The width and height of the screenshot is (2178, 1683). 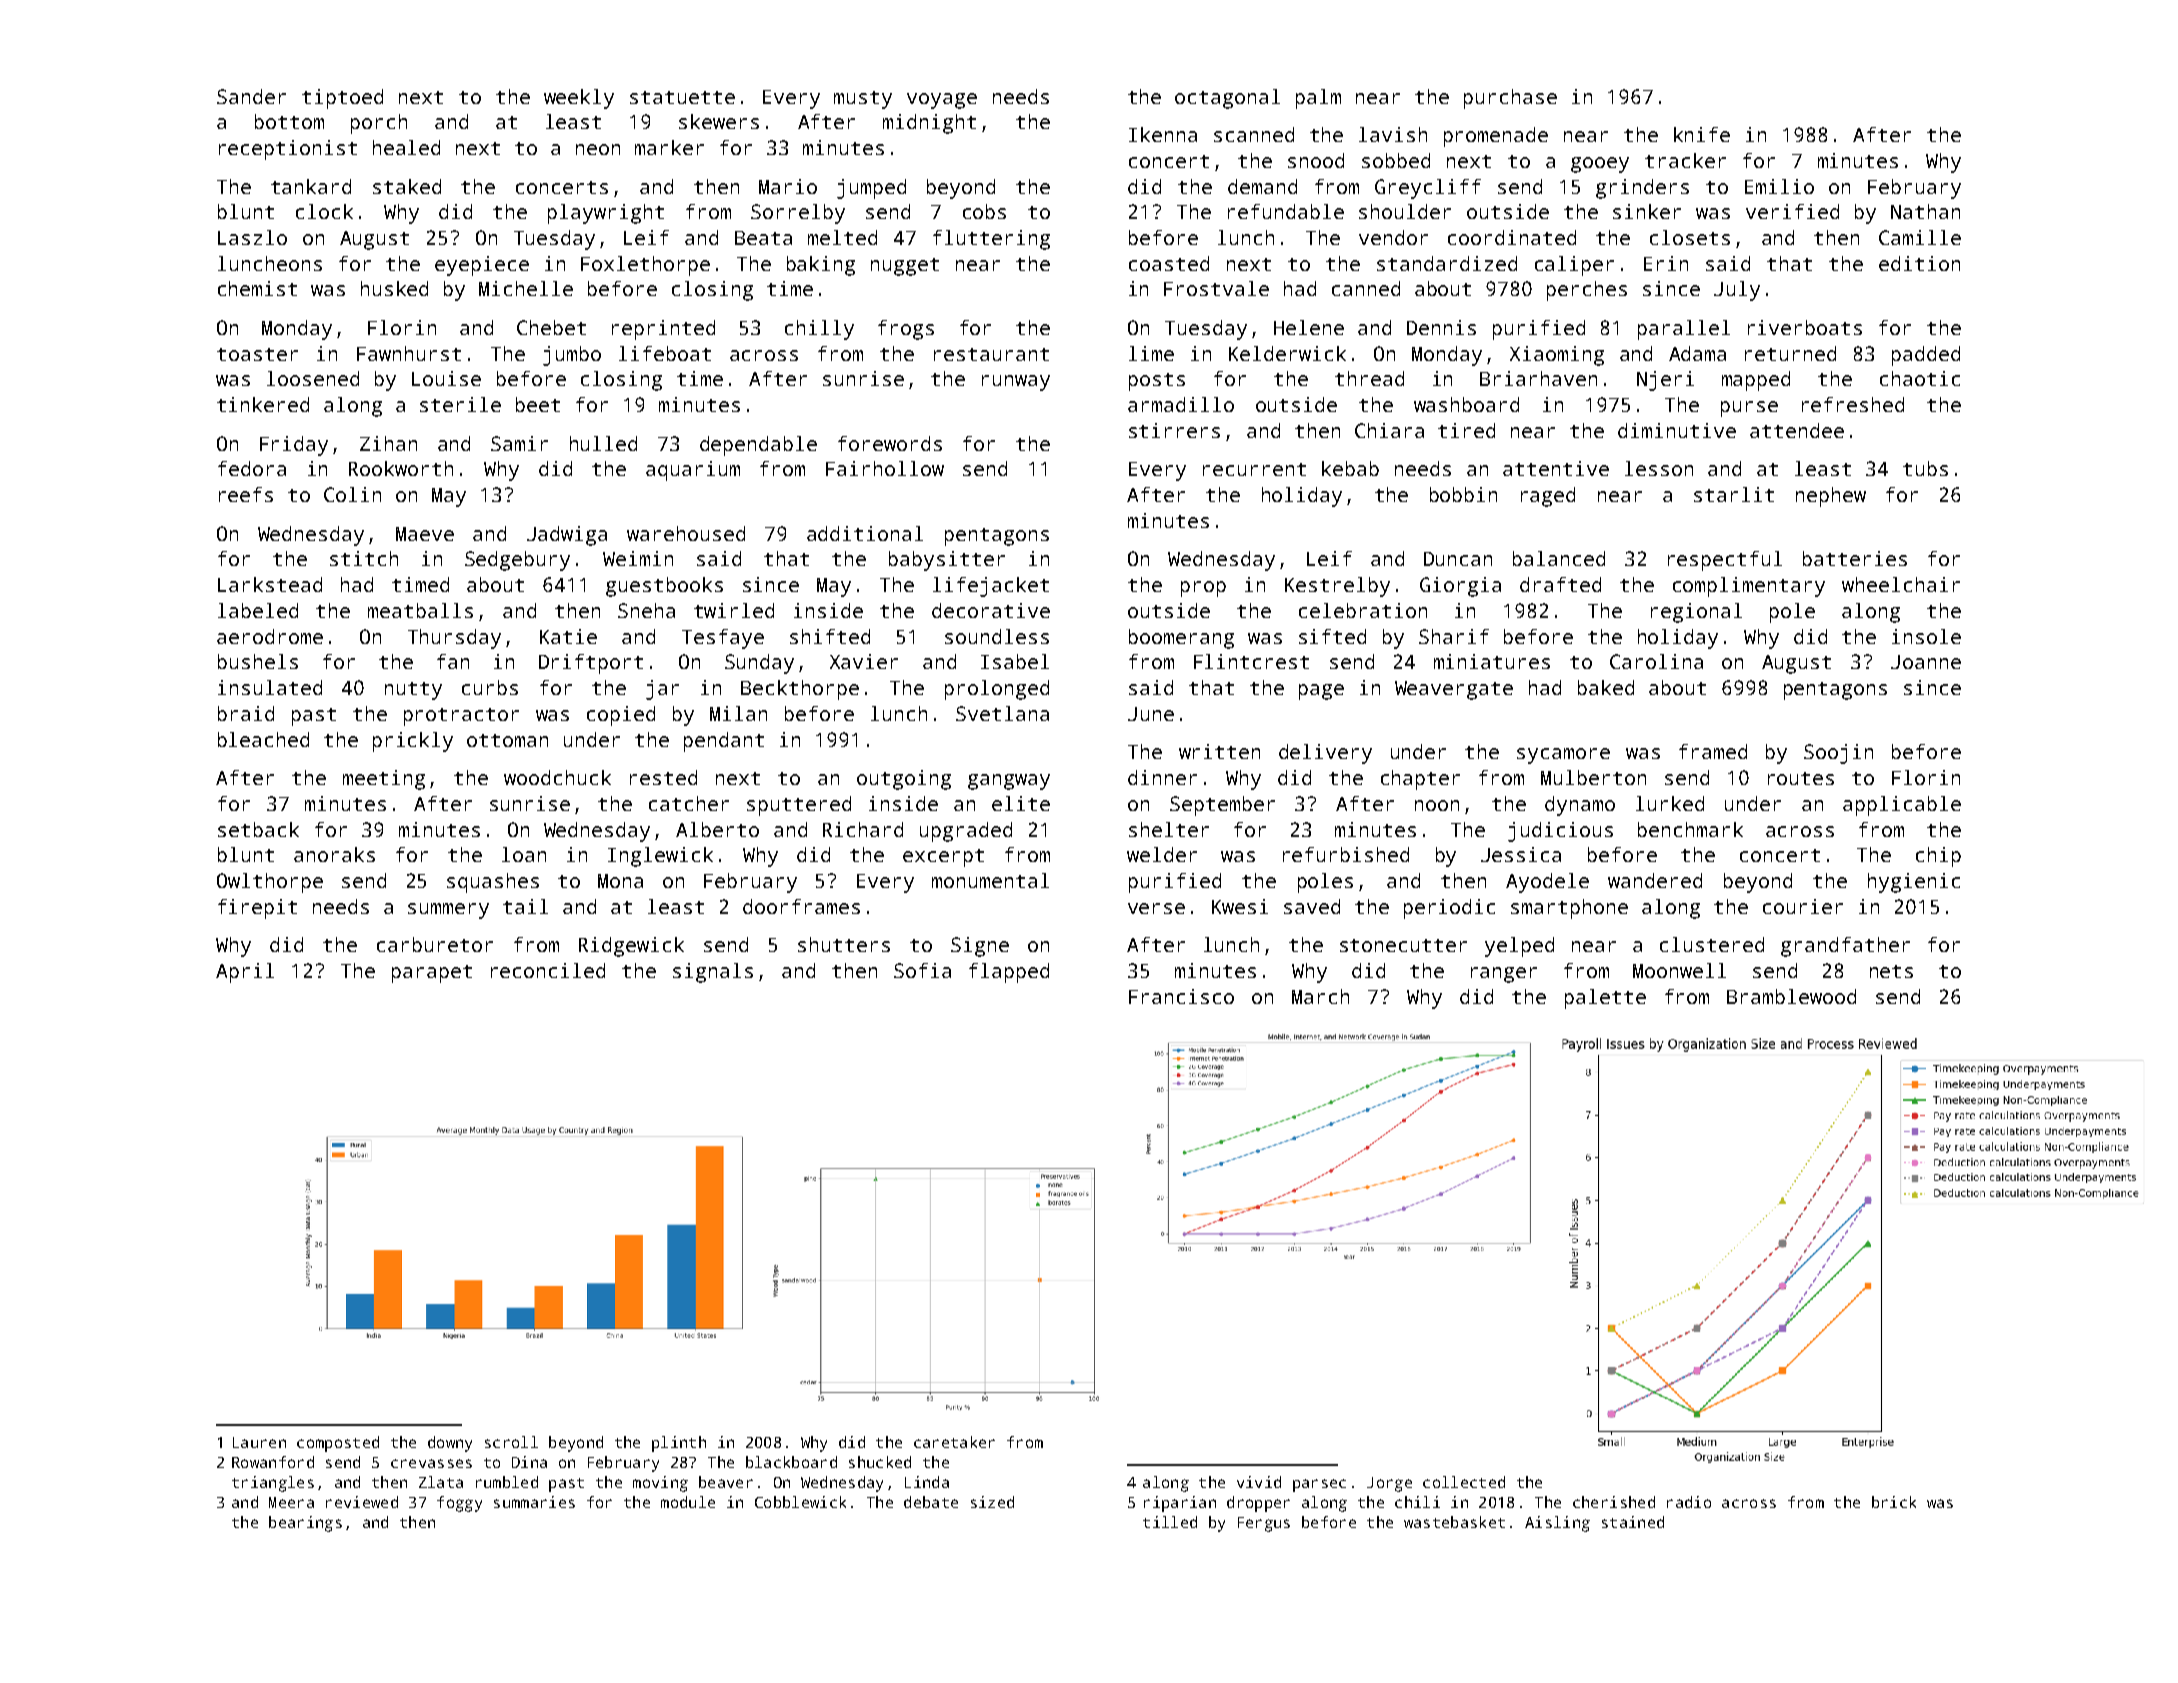 I want to click on Meera, so click(x=291, y=1502).
